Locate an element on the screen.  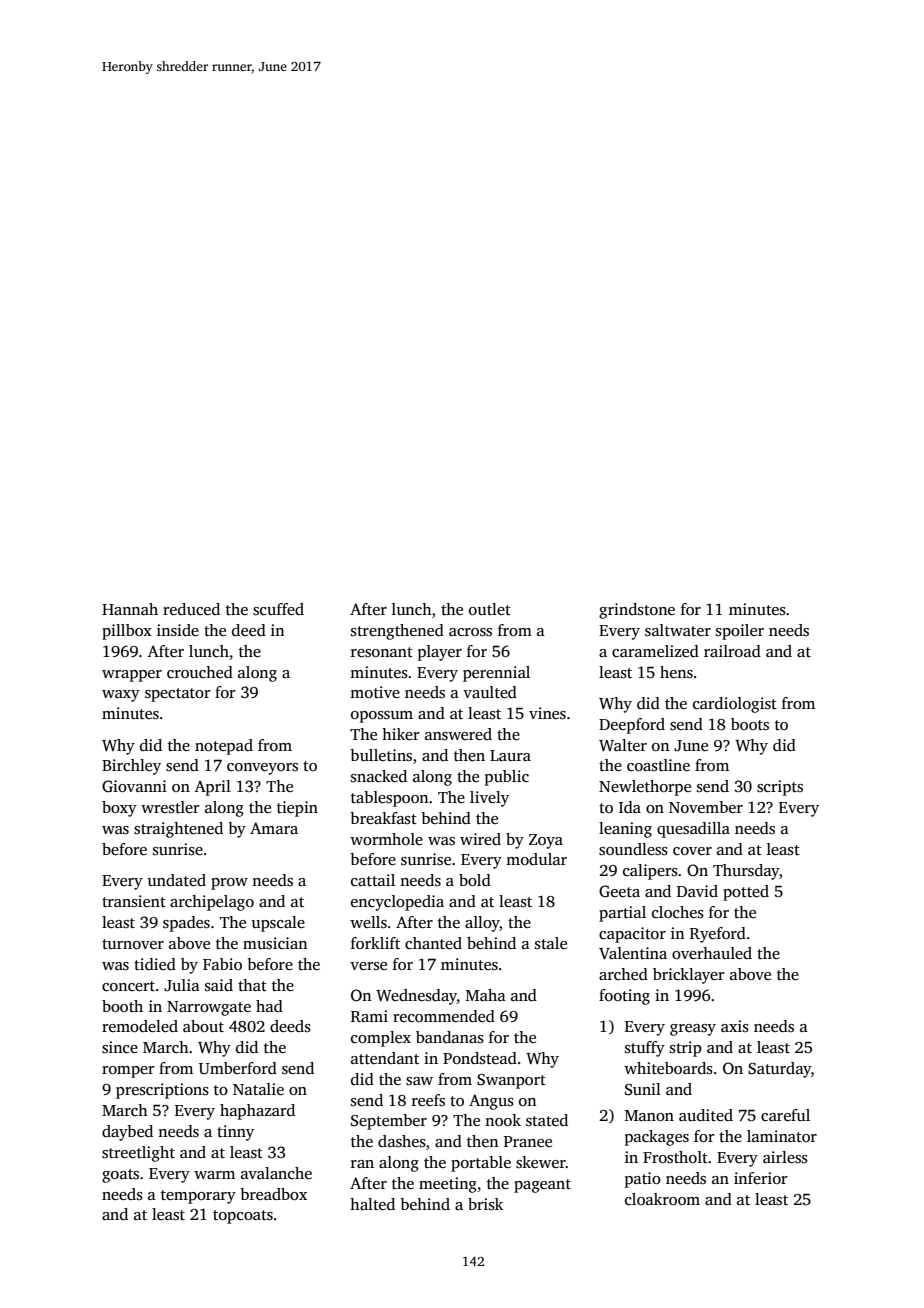
outlet is located at coordinates (490, 609).
